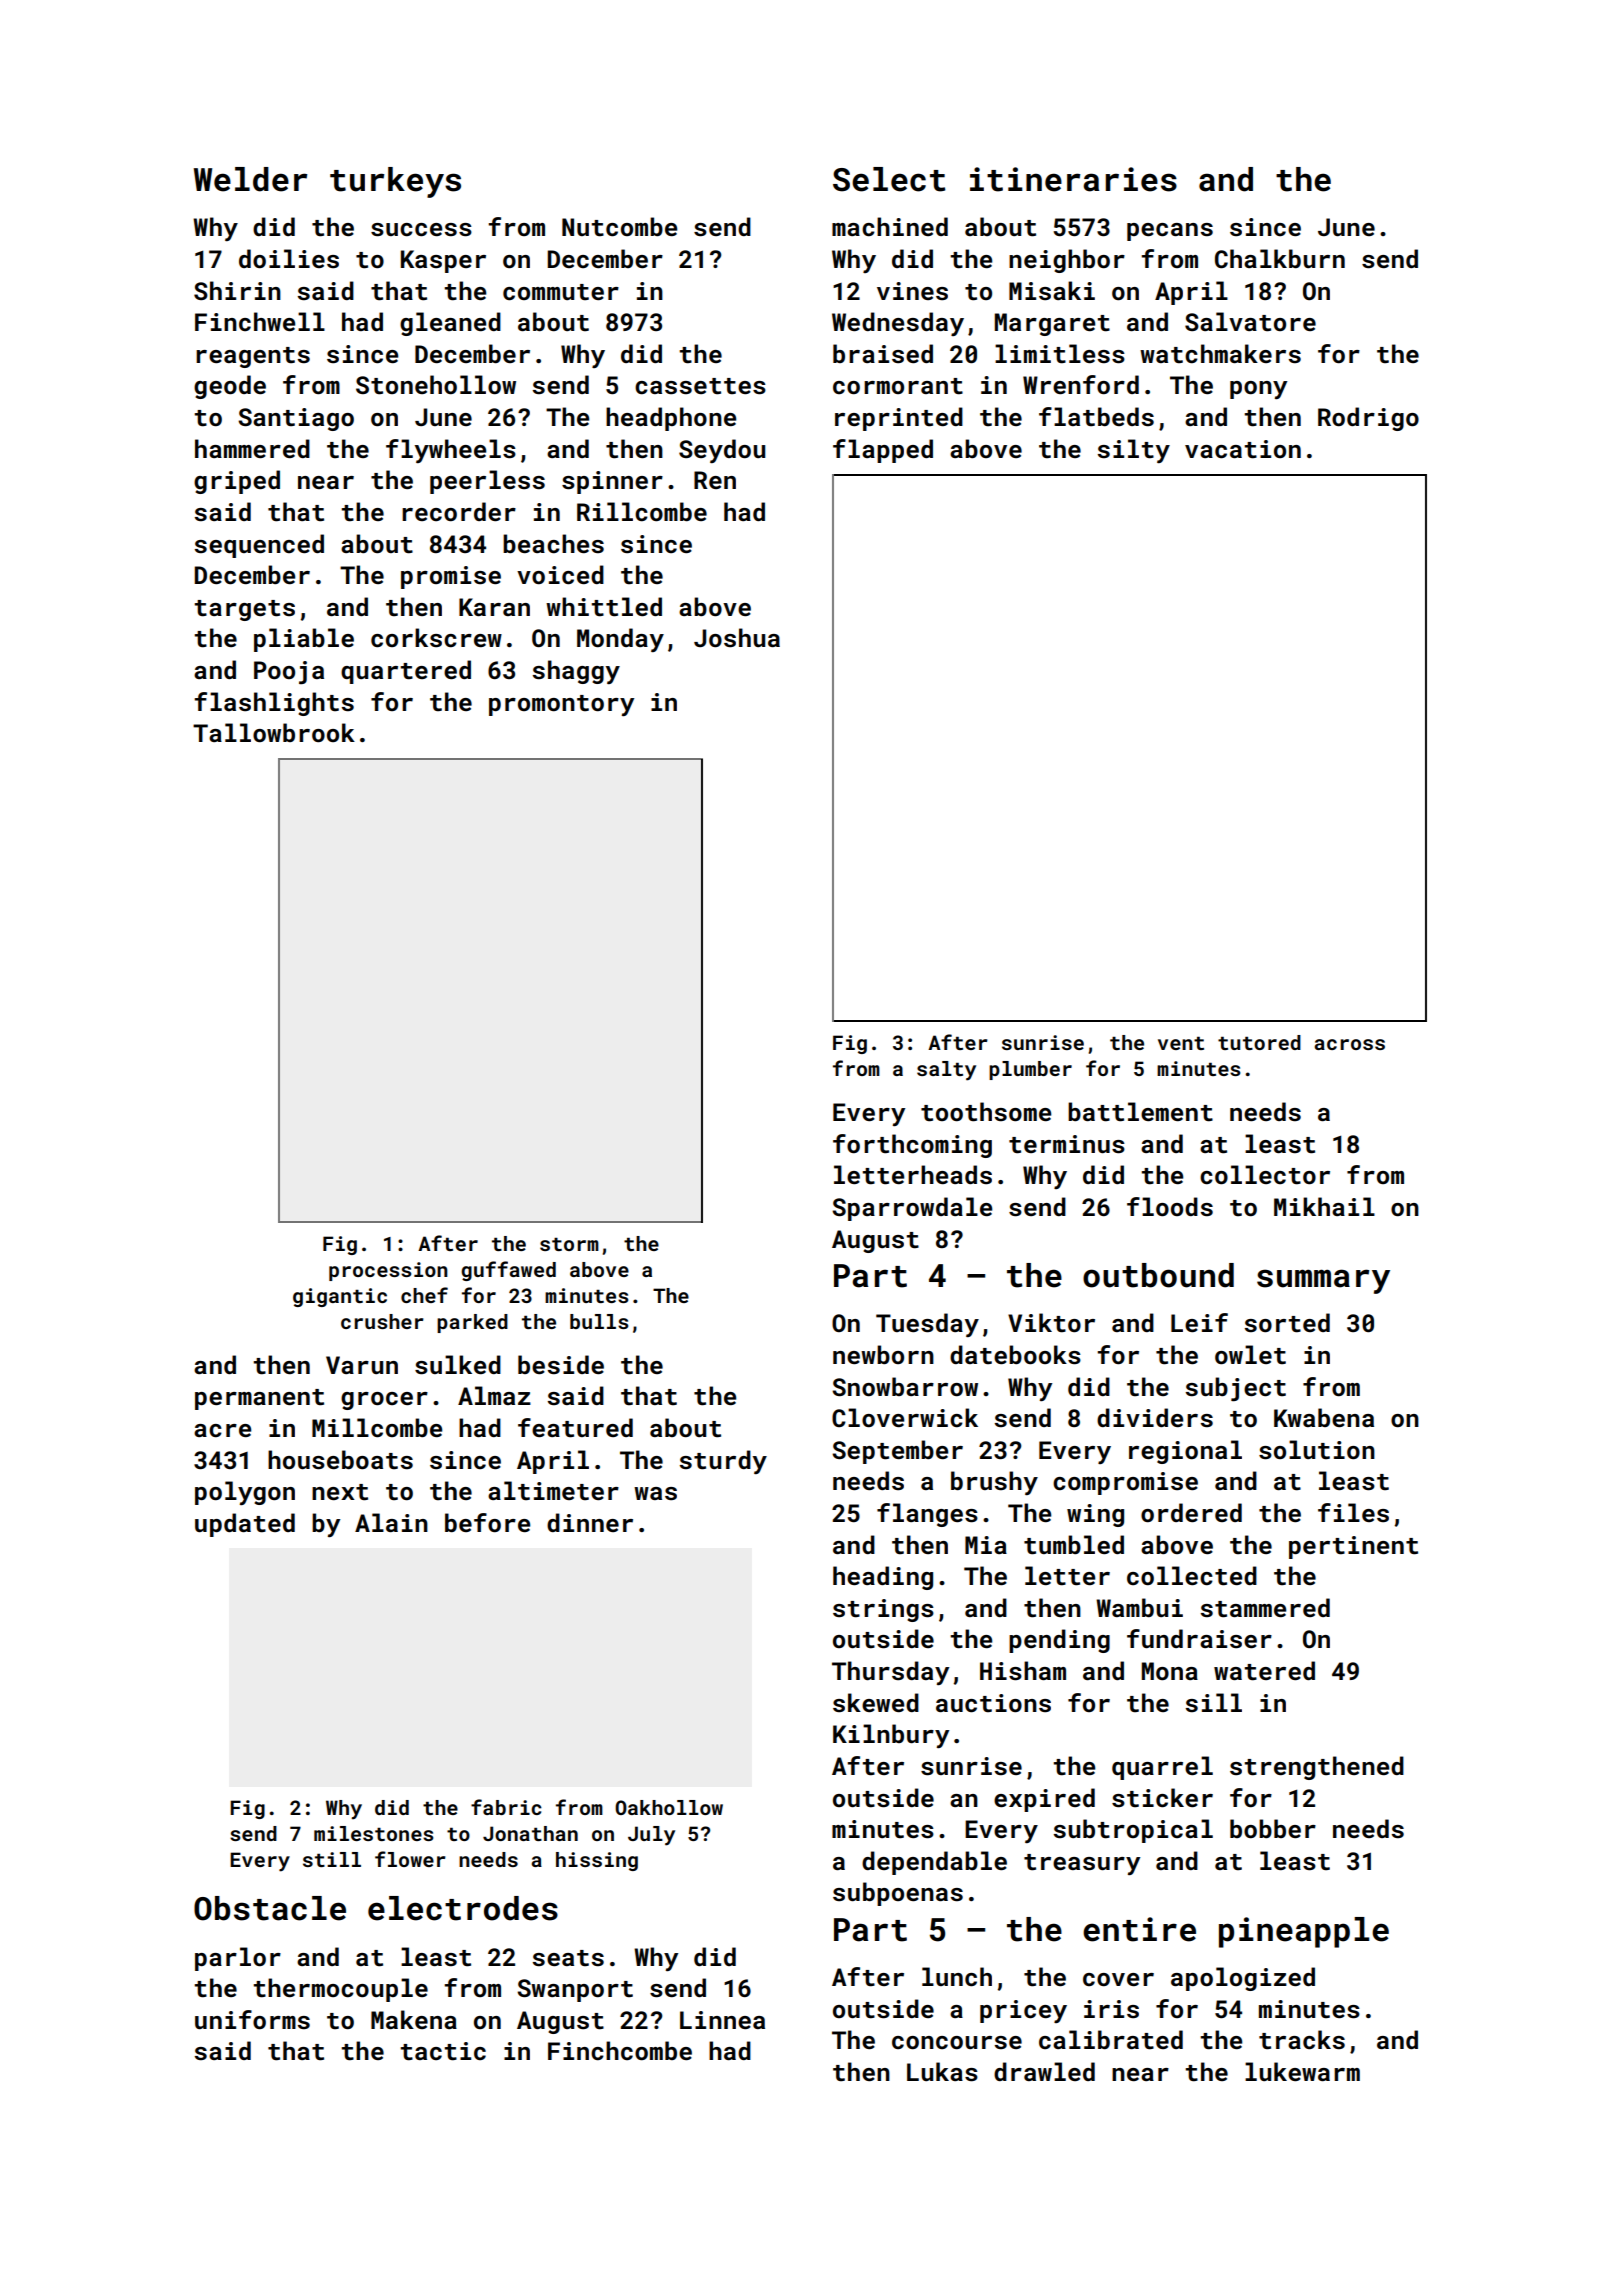 The width and height of the document is (1620, 2292). I want to click on beside, so click(561, 1365).
